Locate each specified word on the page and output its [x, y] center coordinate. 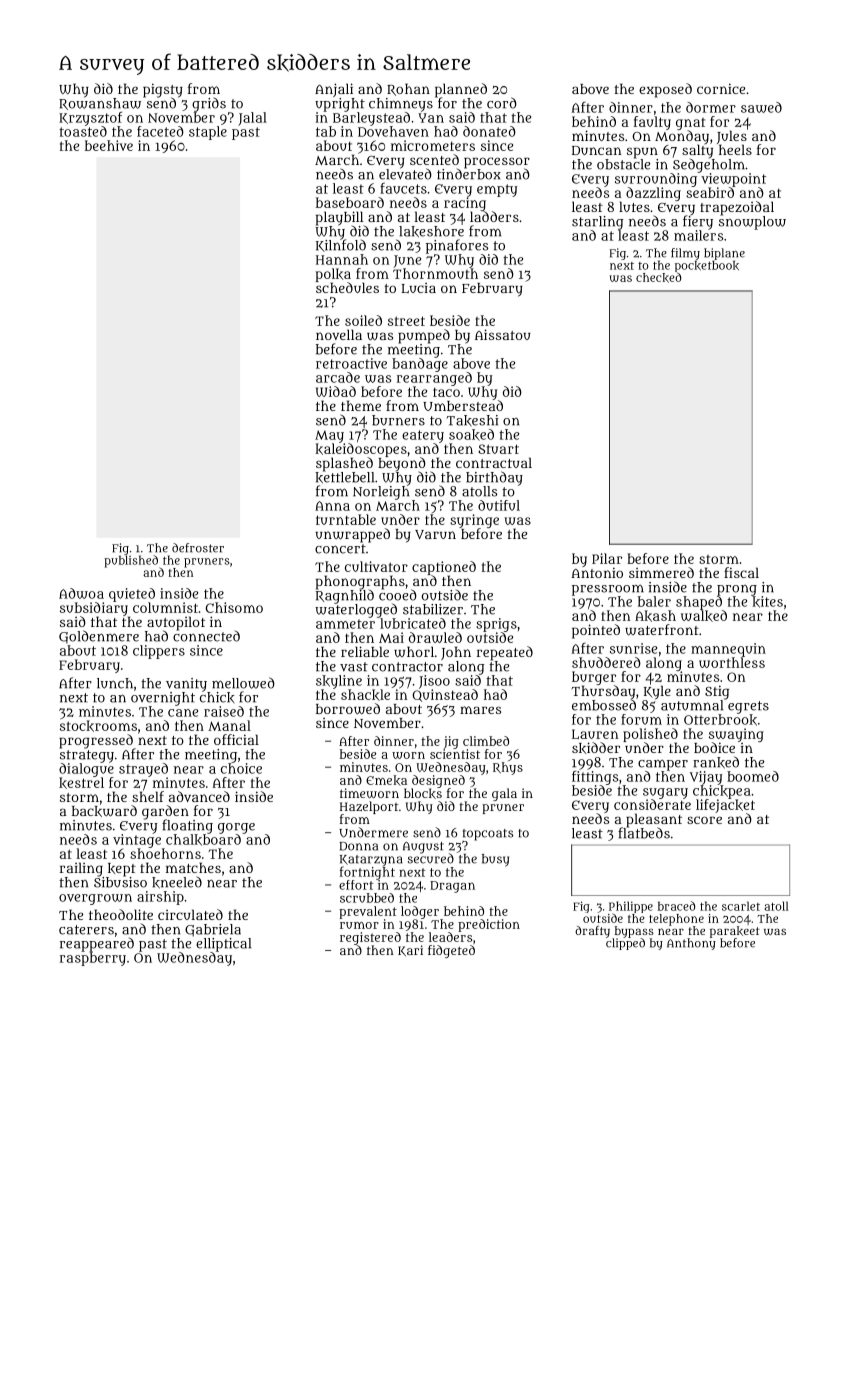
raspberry [93, 959]
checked [658, 277]
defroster [198, 548]
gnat [690, 124]
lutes [634, 206]
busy [495, 860]
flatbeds [644, 833]
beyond [402, 464]
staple [208, 133]
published [132, 561]
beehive [109, 145]
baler [654, 601]
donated [489, 131]
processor [497, 162]
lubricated [413, 623]
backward [104, 811]
